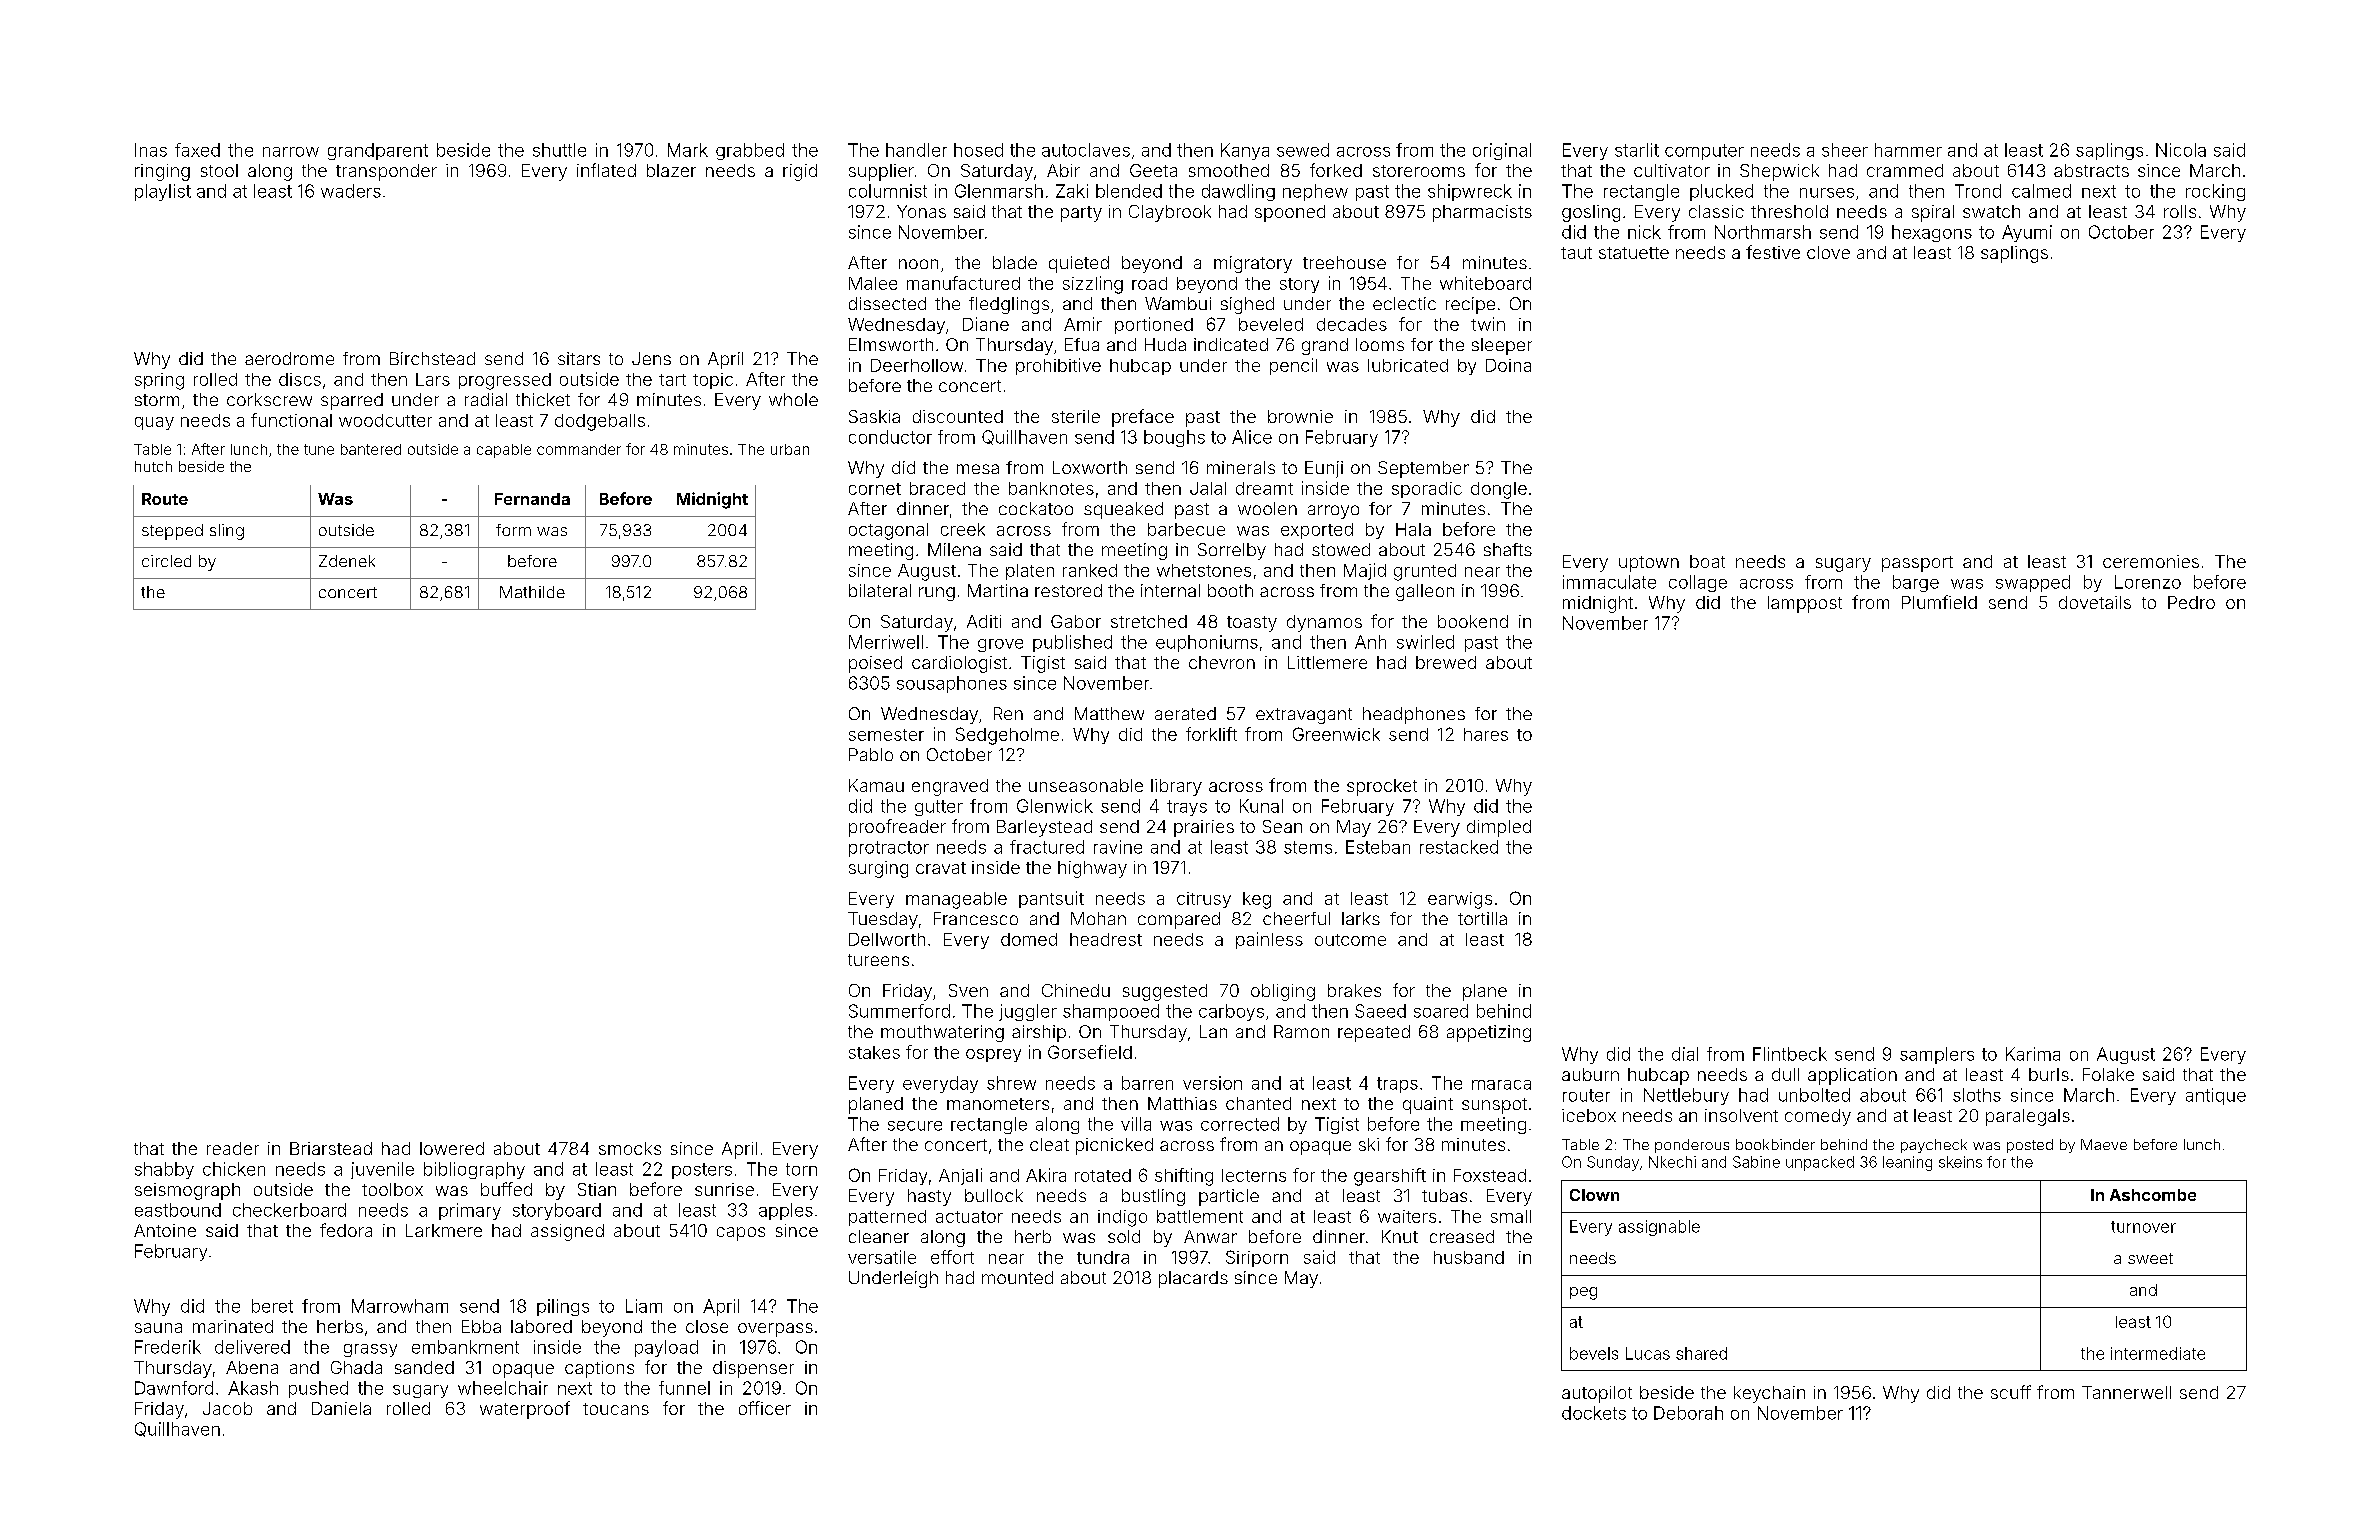 The image size is (2380, 1540). I want to click on Tuesday, so click(883, 920).
